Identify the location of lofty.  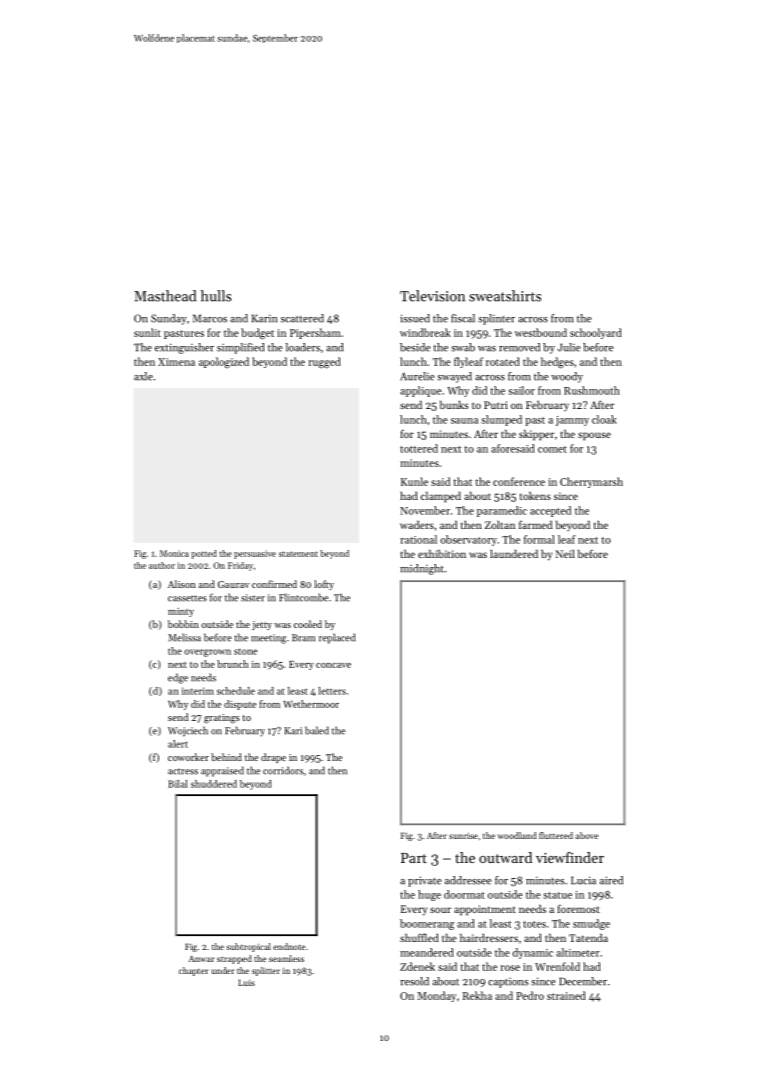
(324, 585).
